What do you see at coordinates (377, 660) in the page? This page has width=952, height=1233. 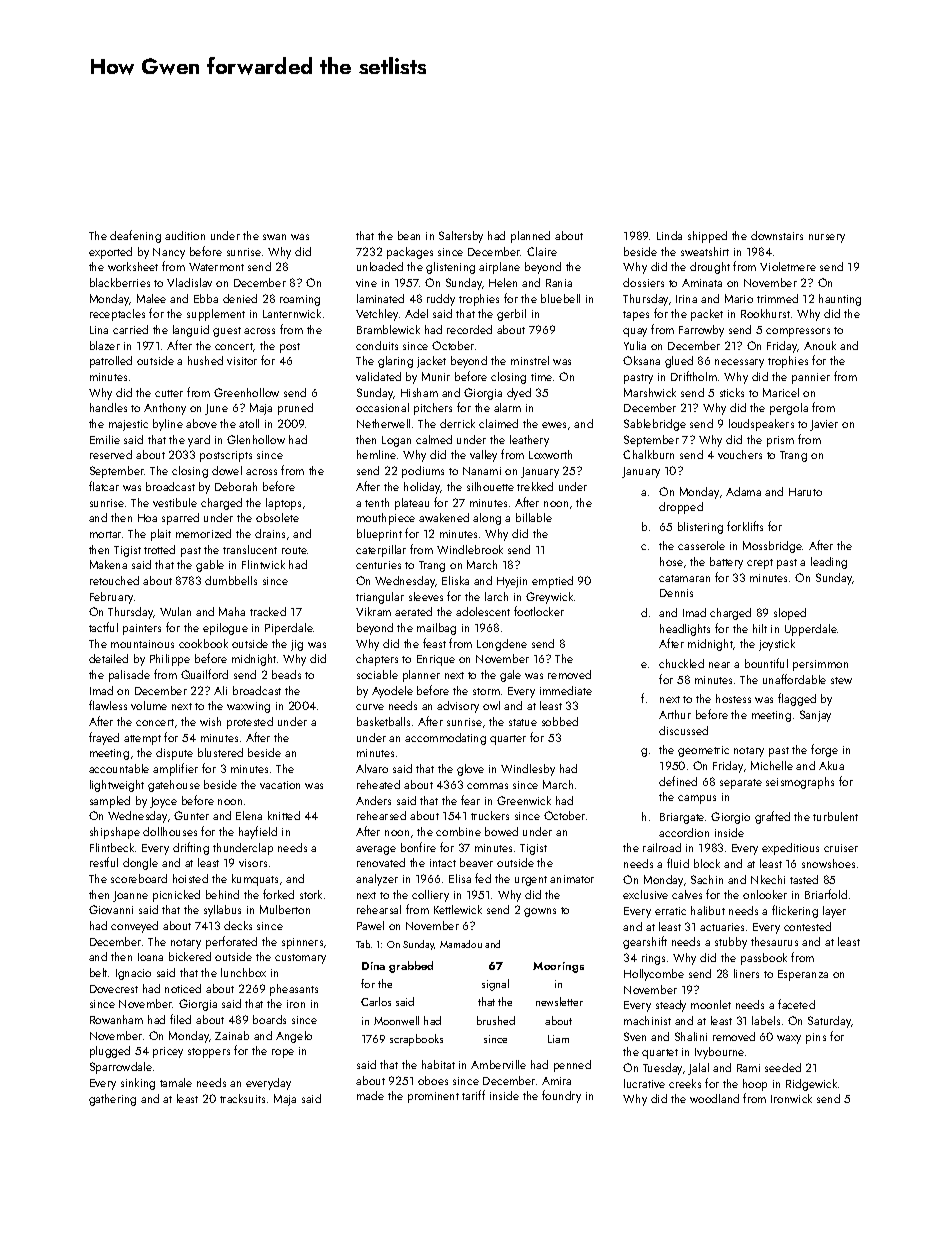 I see `chapters` at bounding box center [377, 660].
